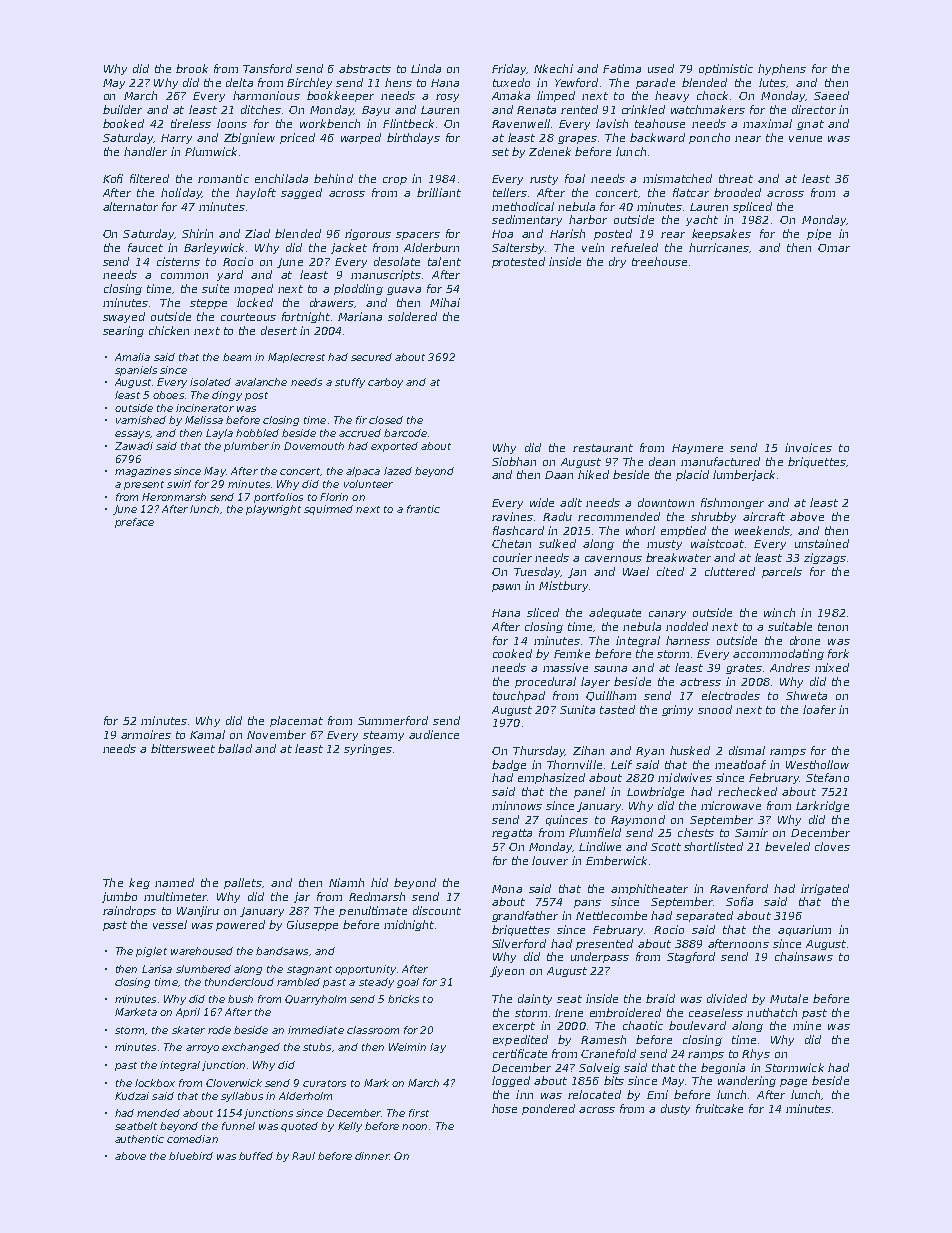 The height and width of the screenshot is (1233, 952). What do you see at coordinates (151, 952) in the screenshot?
I see `piglet` at bounding box center [151, 952].
